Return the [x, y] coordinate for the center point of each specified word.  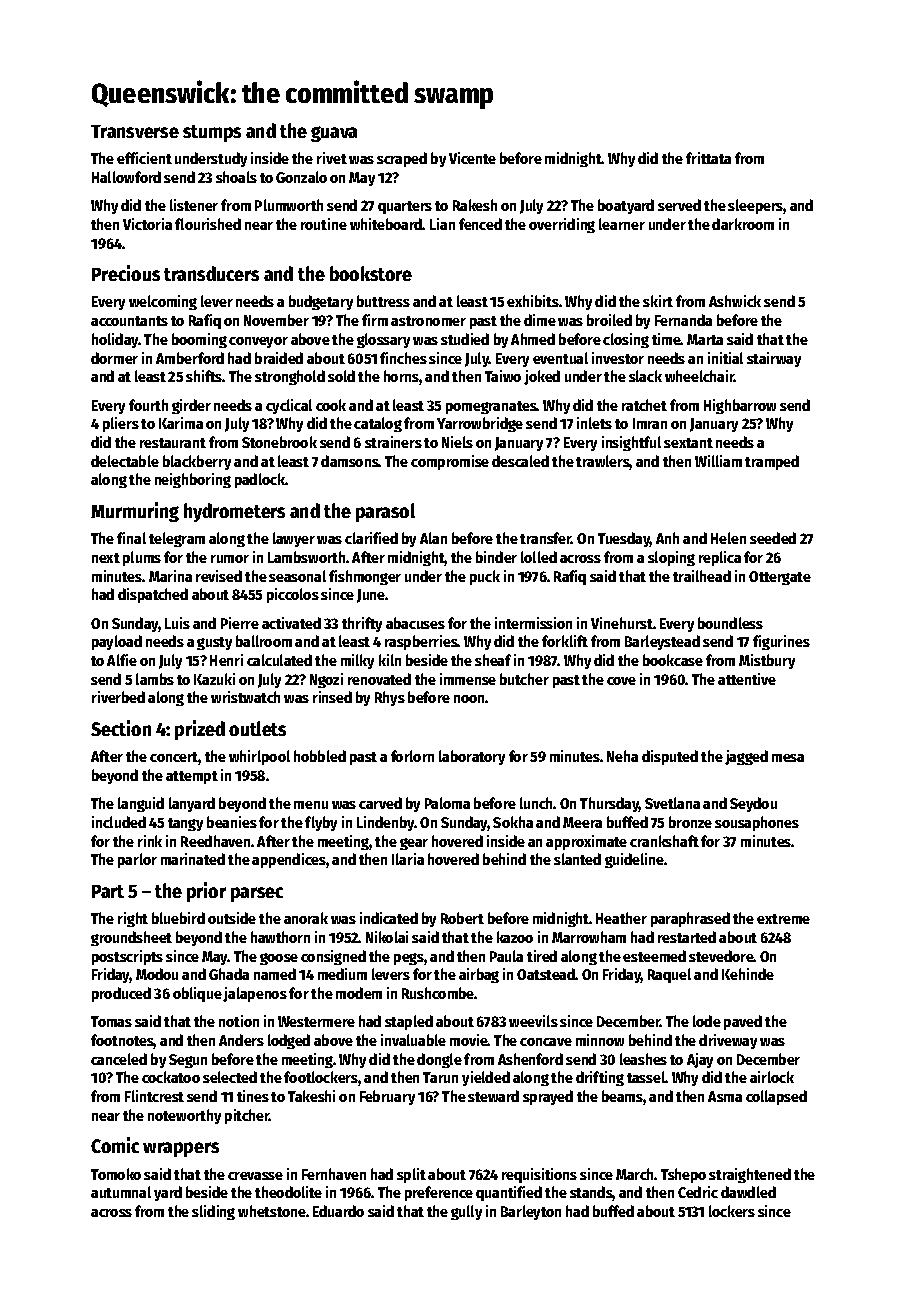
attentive [747, 679]
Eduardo [338, 1211]
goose [279, 959]
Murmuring [135, 512]
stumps [212, 133]
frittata [708, 158]
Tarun [440, 1077]
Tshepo [683, 1175]
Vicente [472, 158]
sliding [213, 1212]
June [371, 596]
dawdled [748, 1192]
